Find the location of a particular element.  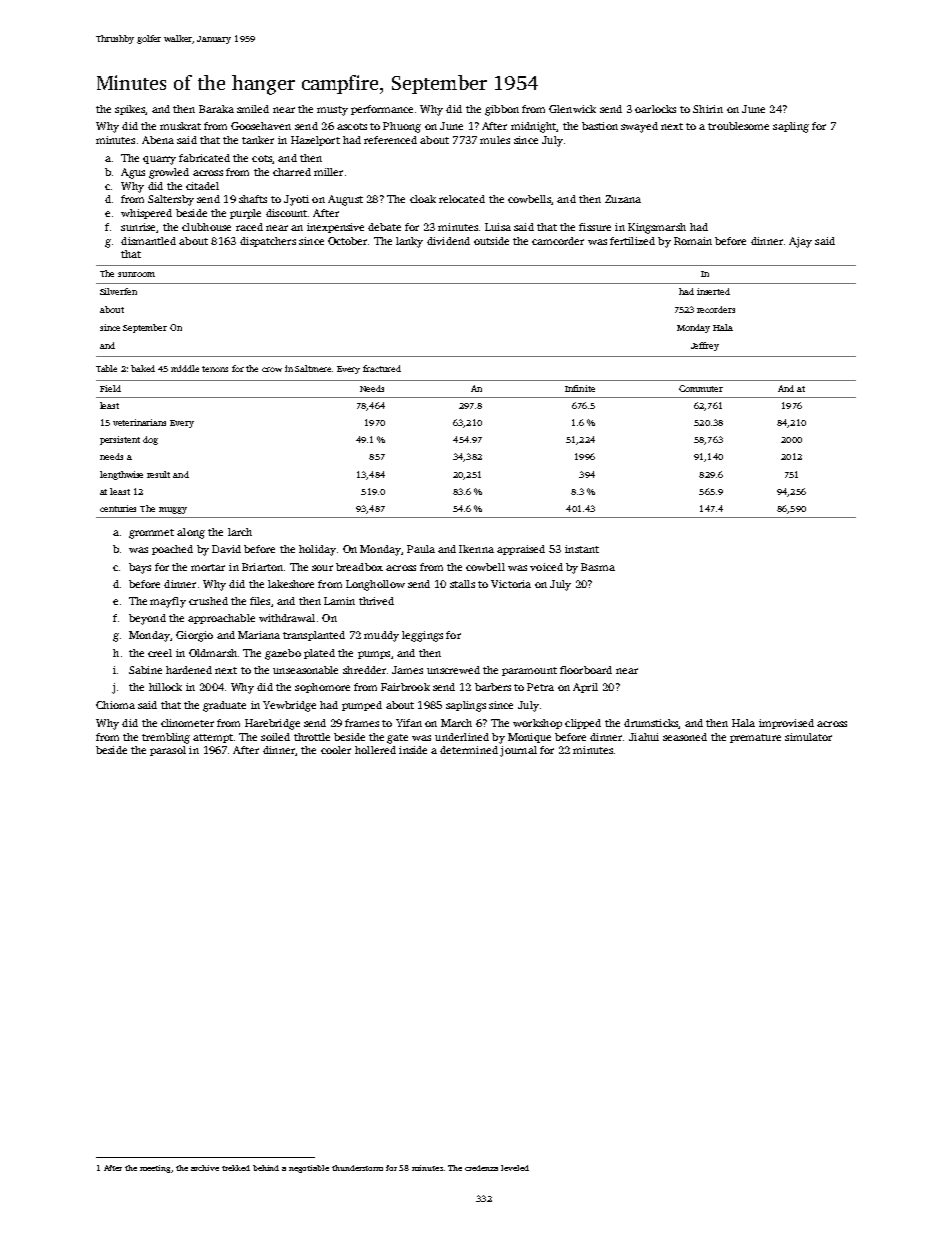

Infinite is located at coordinates (580, 388).
